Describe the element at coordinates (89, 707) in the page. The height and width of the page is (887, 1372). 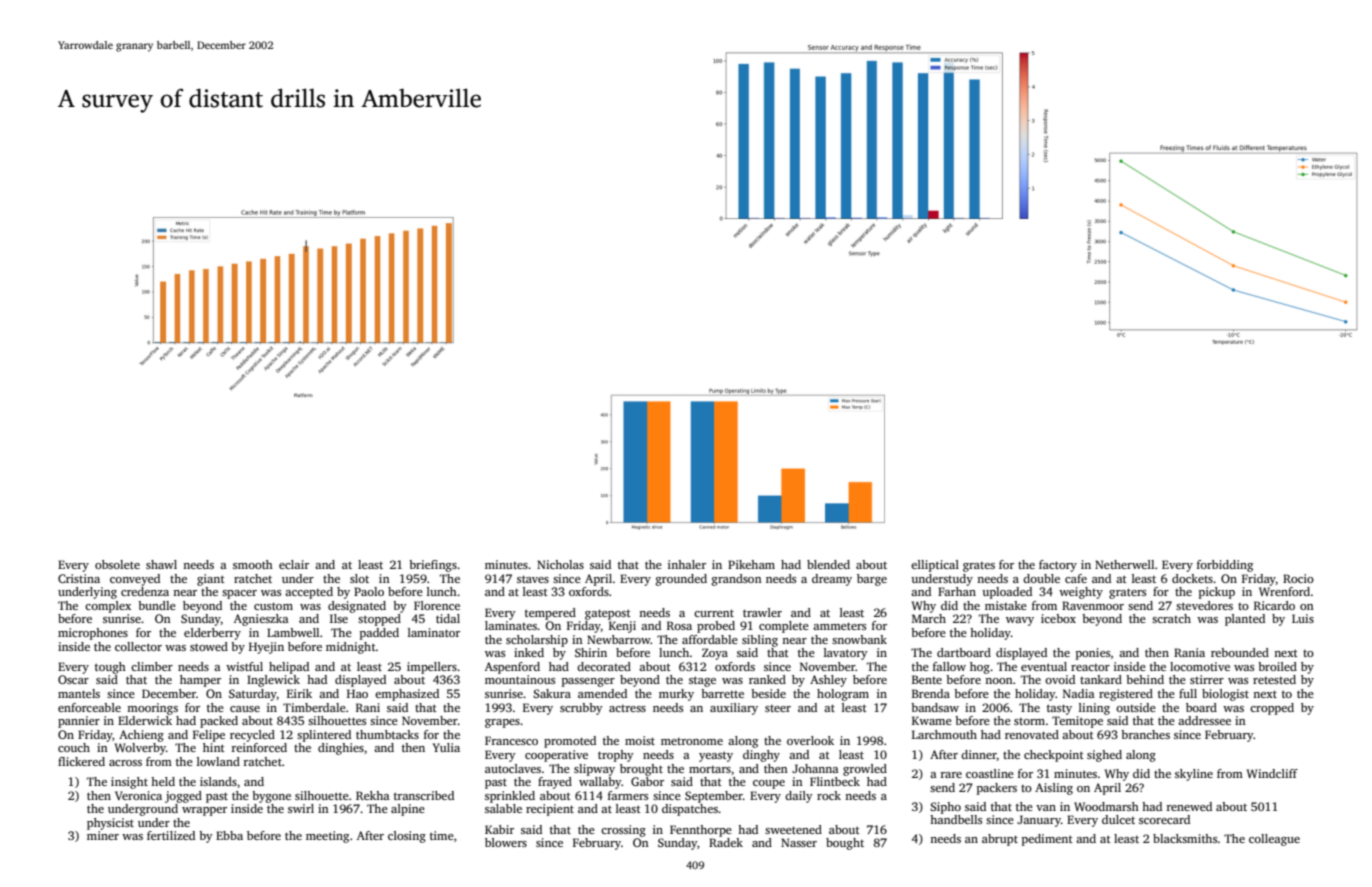
I see `enforceable` at that location.
